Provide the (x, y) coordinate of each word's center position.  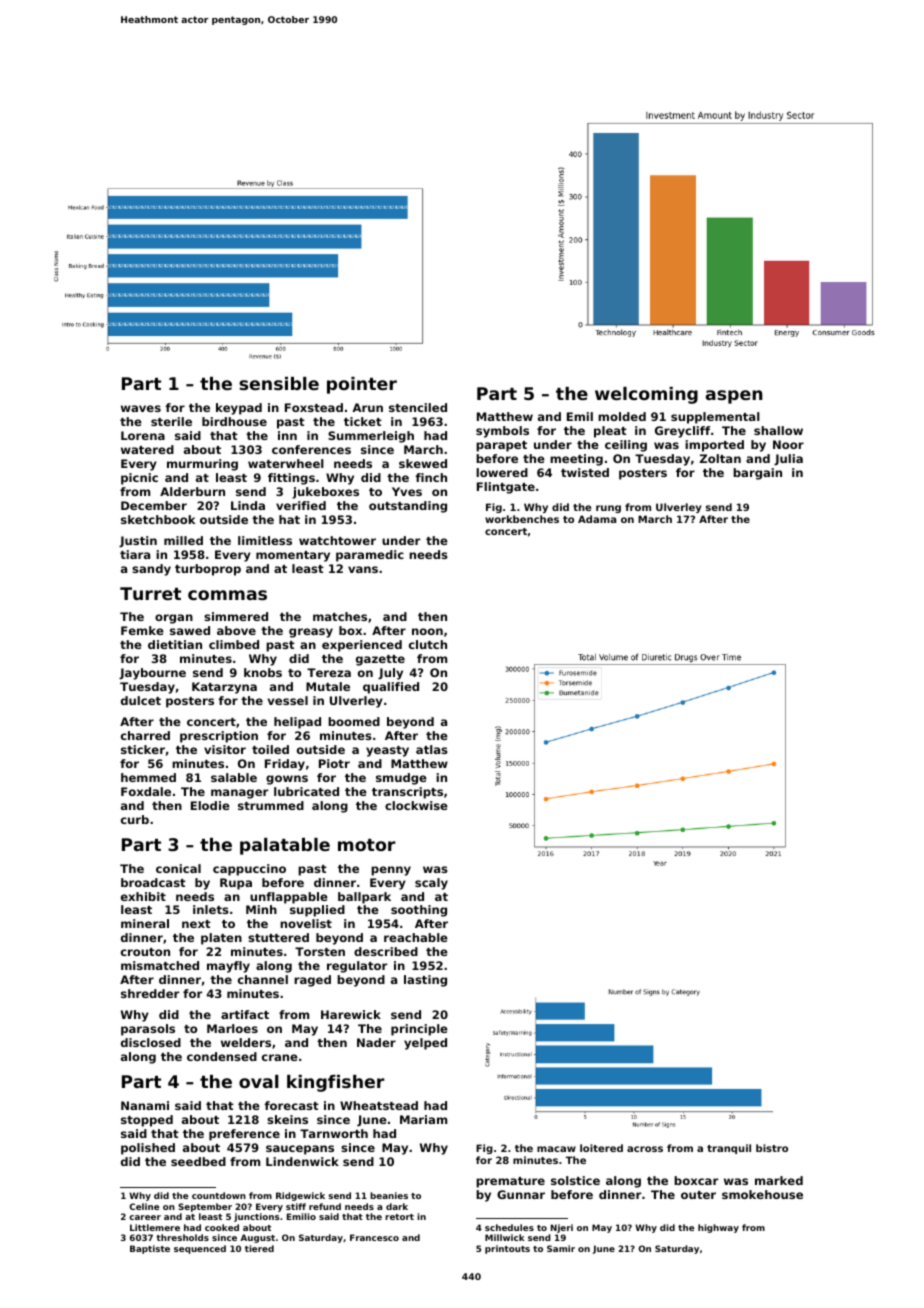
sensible (279, 383)
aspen (734, 397)
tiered (259, 1248)
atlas (432, 749)
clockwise (416, 805)
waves (141, 408)
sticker (143, 749)
